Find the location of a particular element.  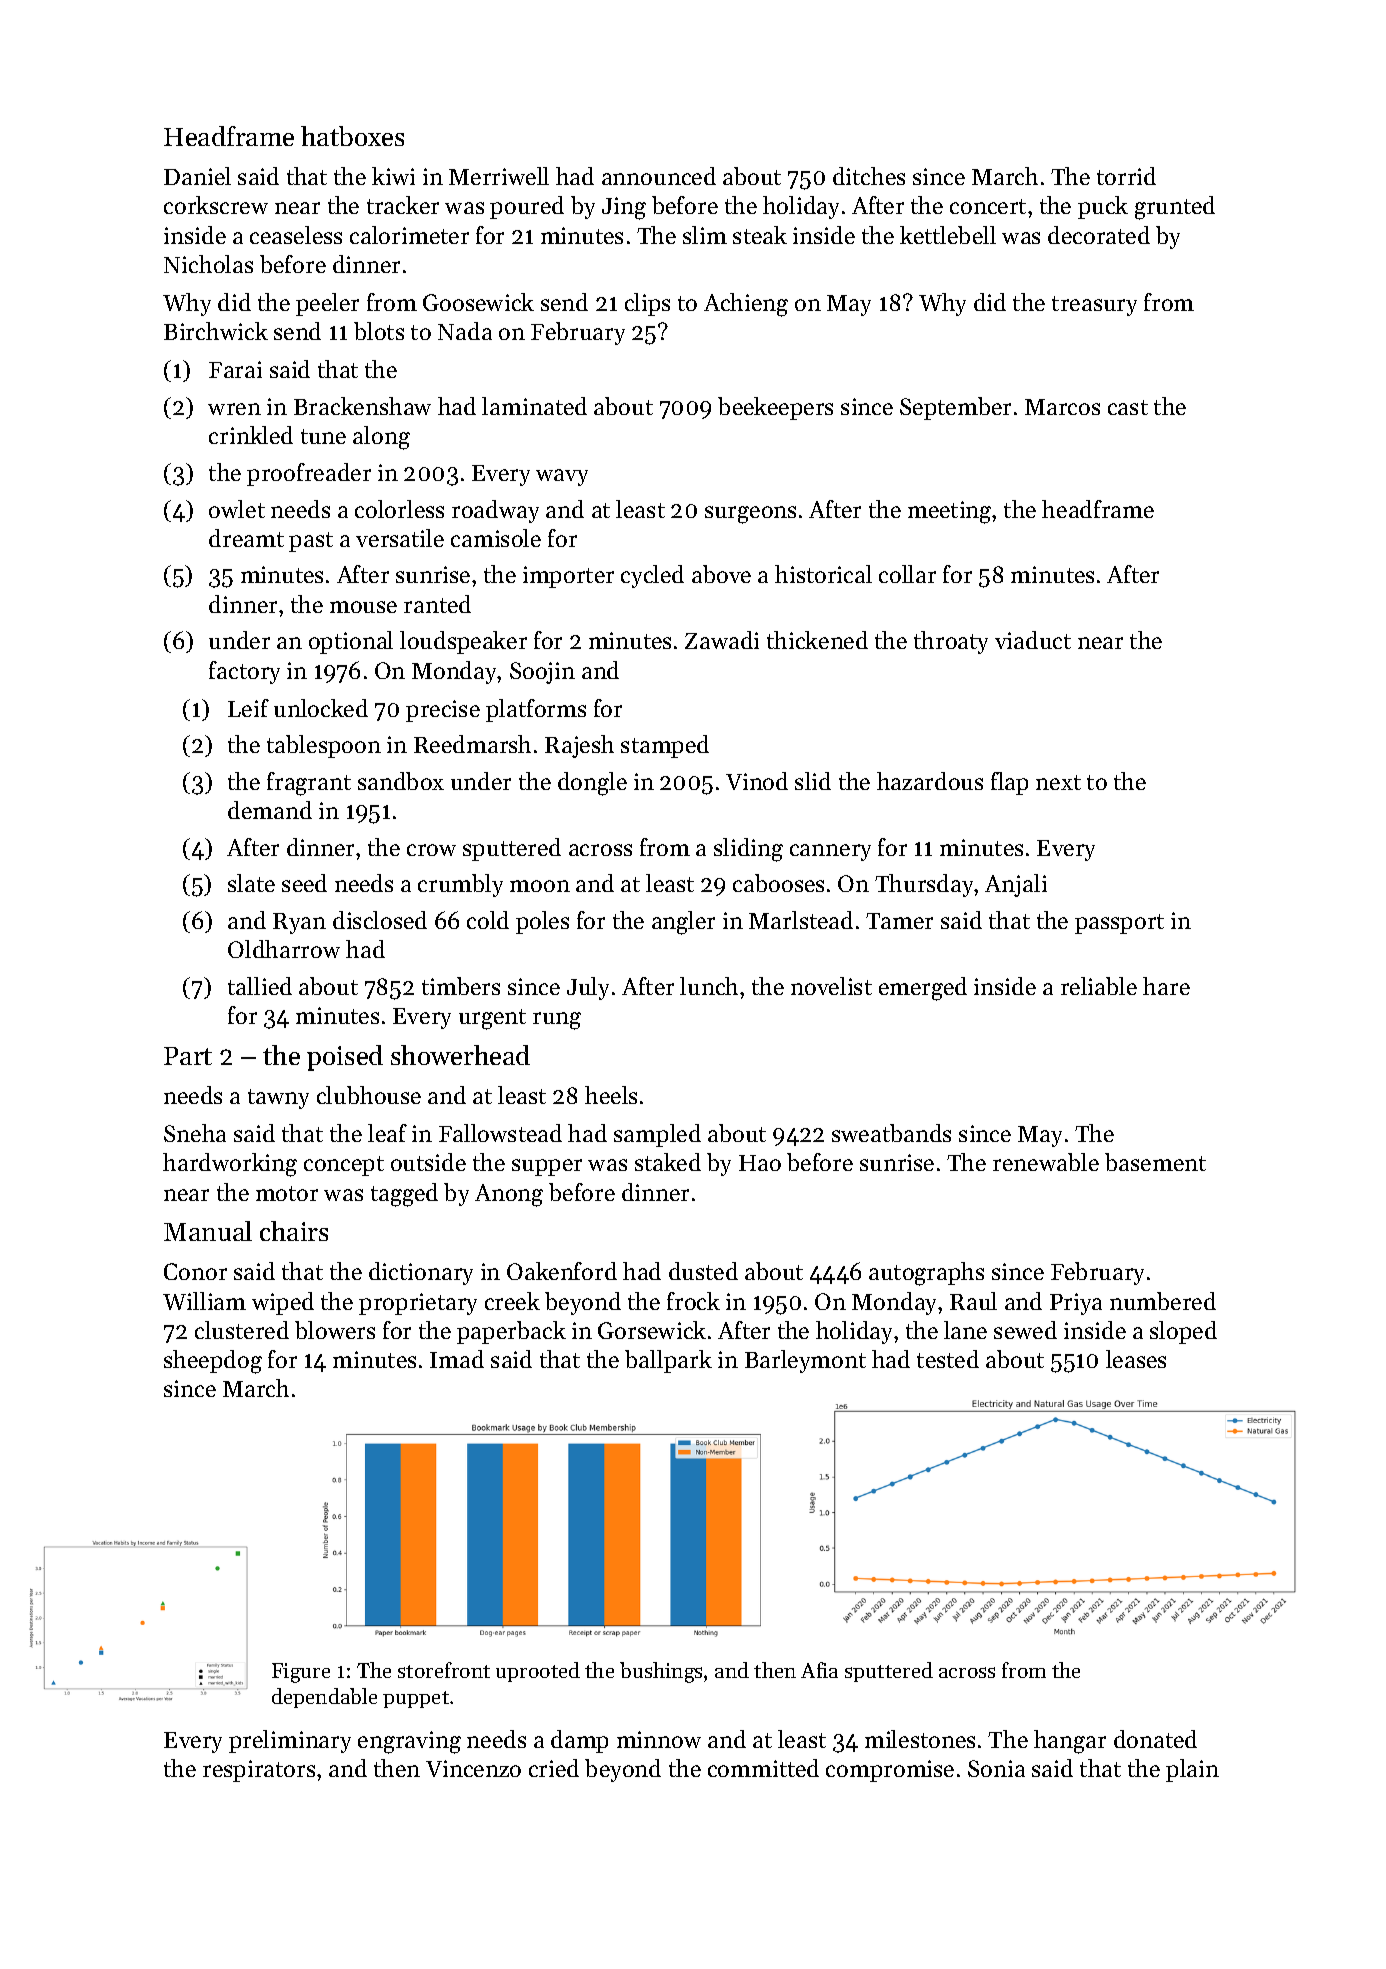

slim is located at coordinates (705, 235).
